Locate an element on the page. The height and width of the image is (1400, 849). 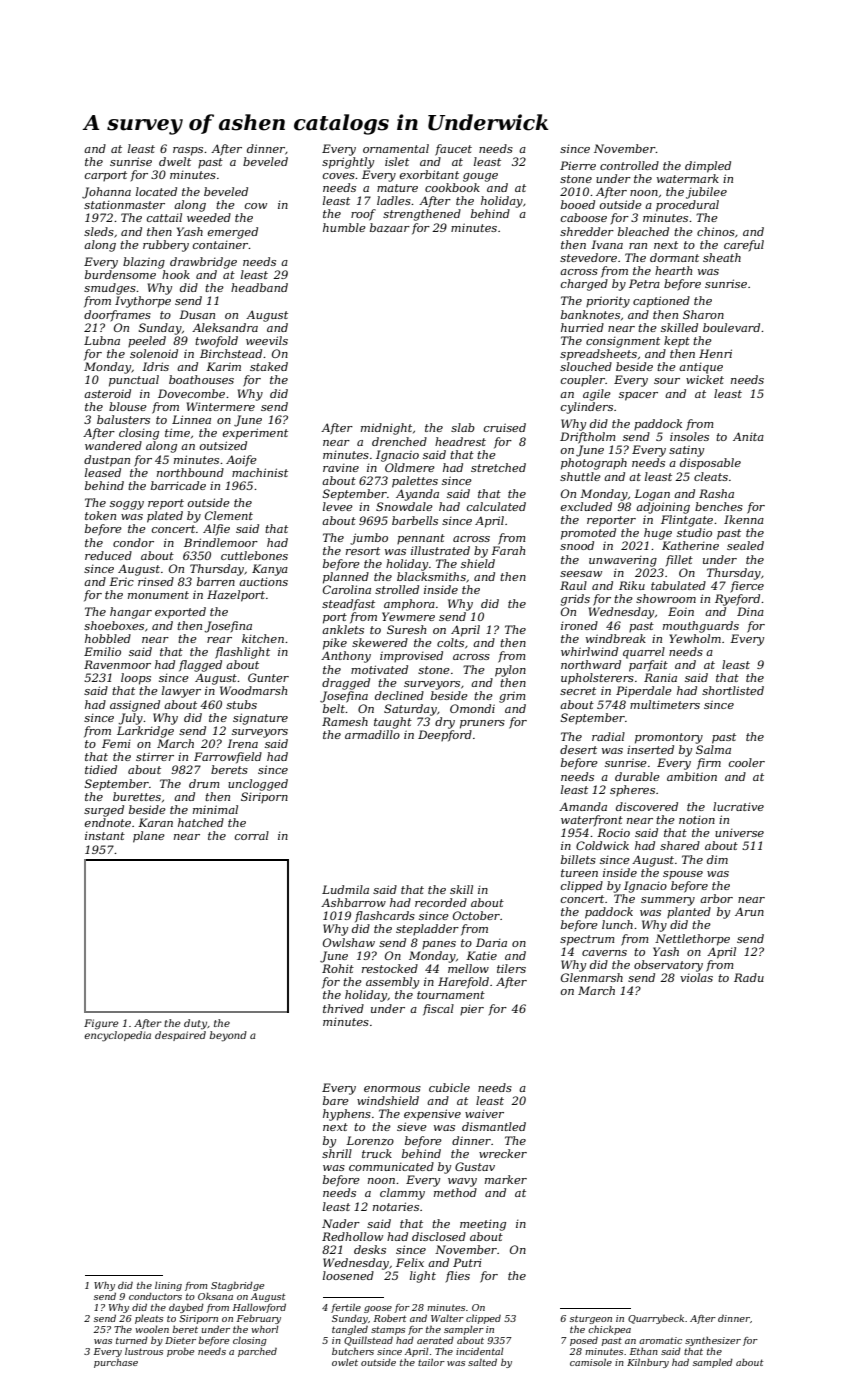
stationmaster is located at coordinates (124, 205).
